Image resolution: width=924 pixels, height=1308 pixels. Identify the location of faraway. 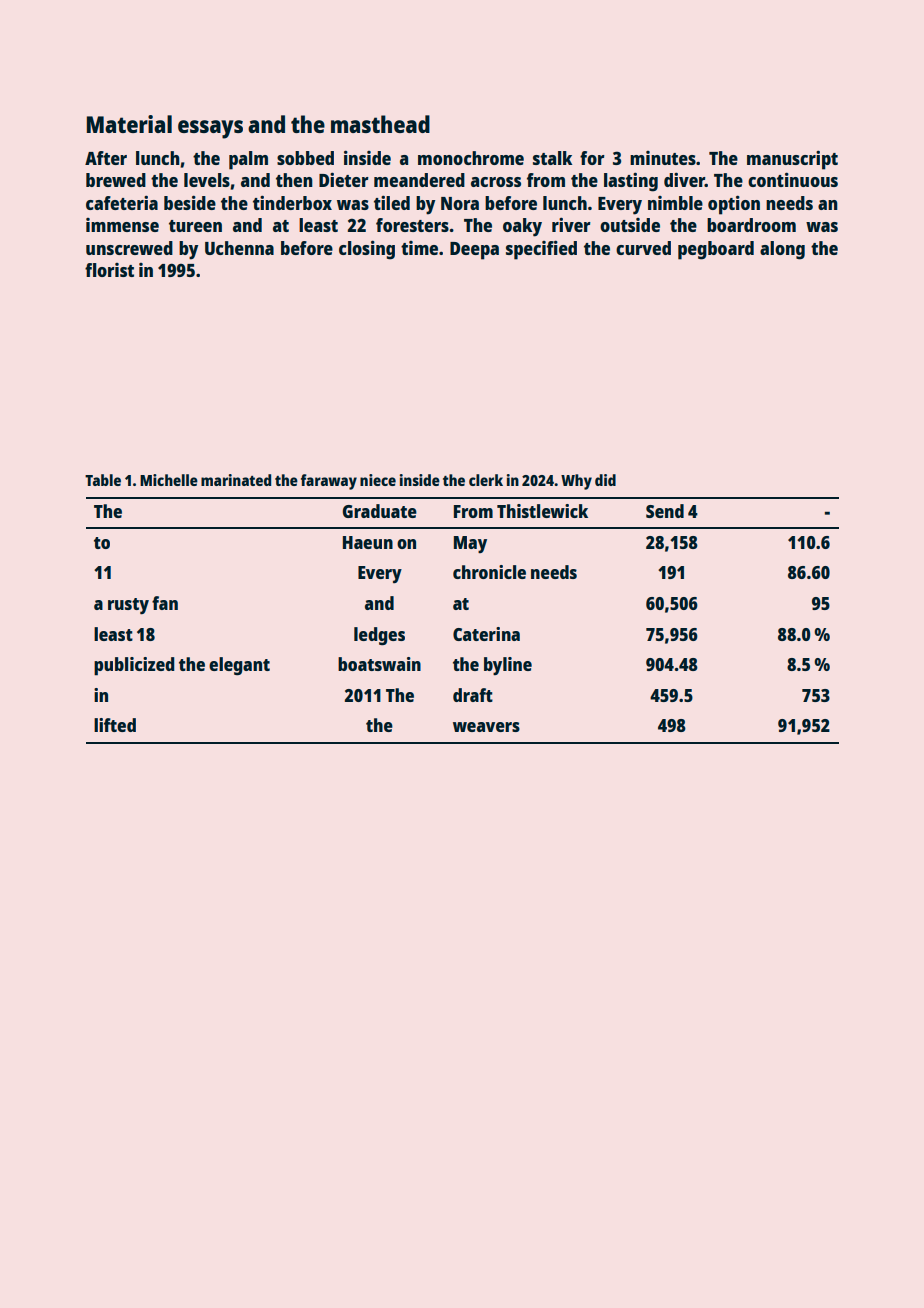
(329, 482).
